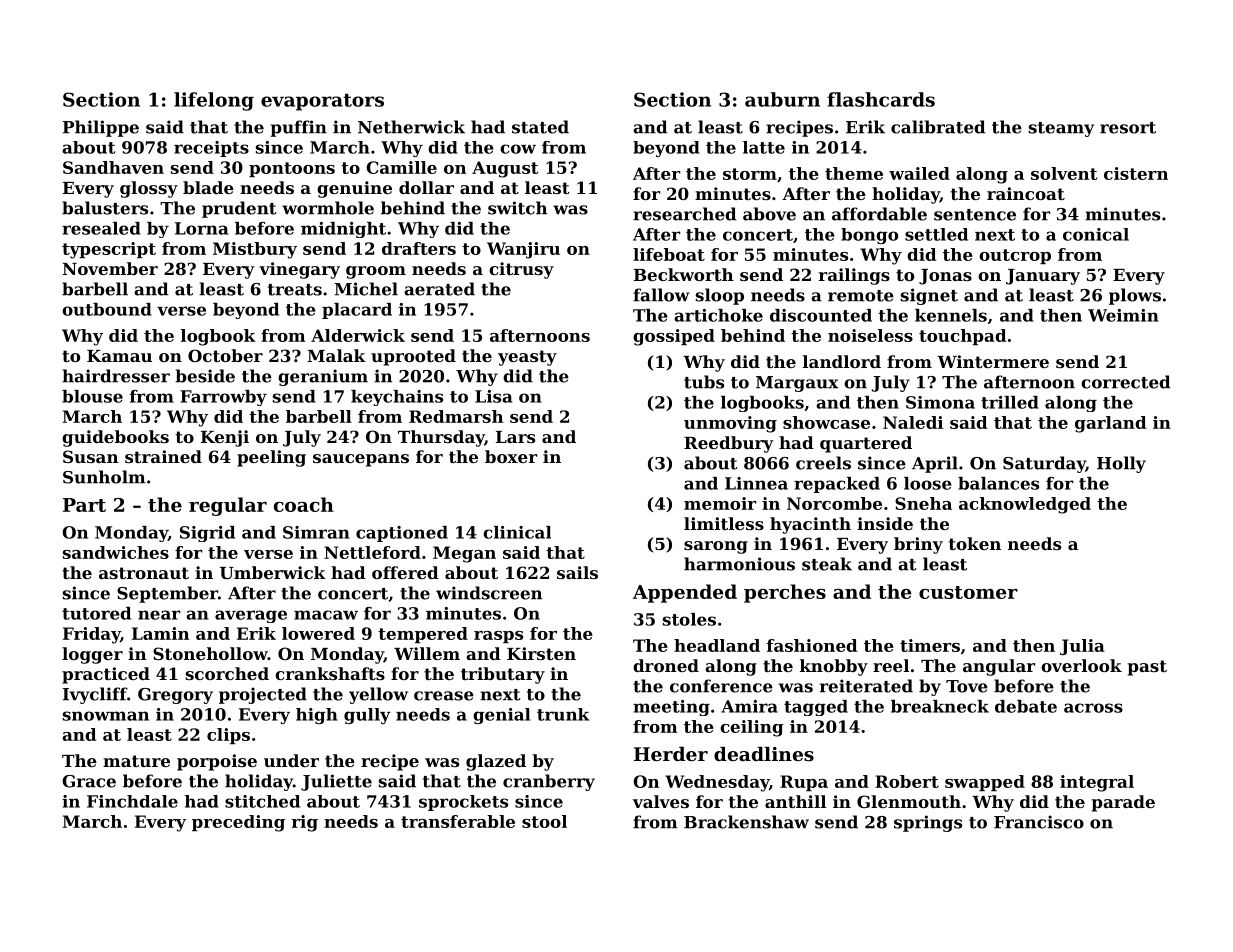  Describe the element at coordinates (869, 236) in the document. I see `bongo` at that location.
